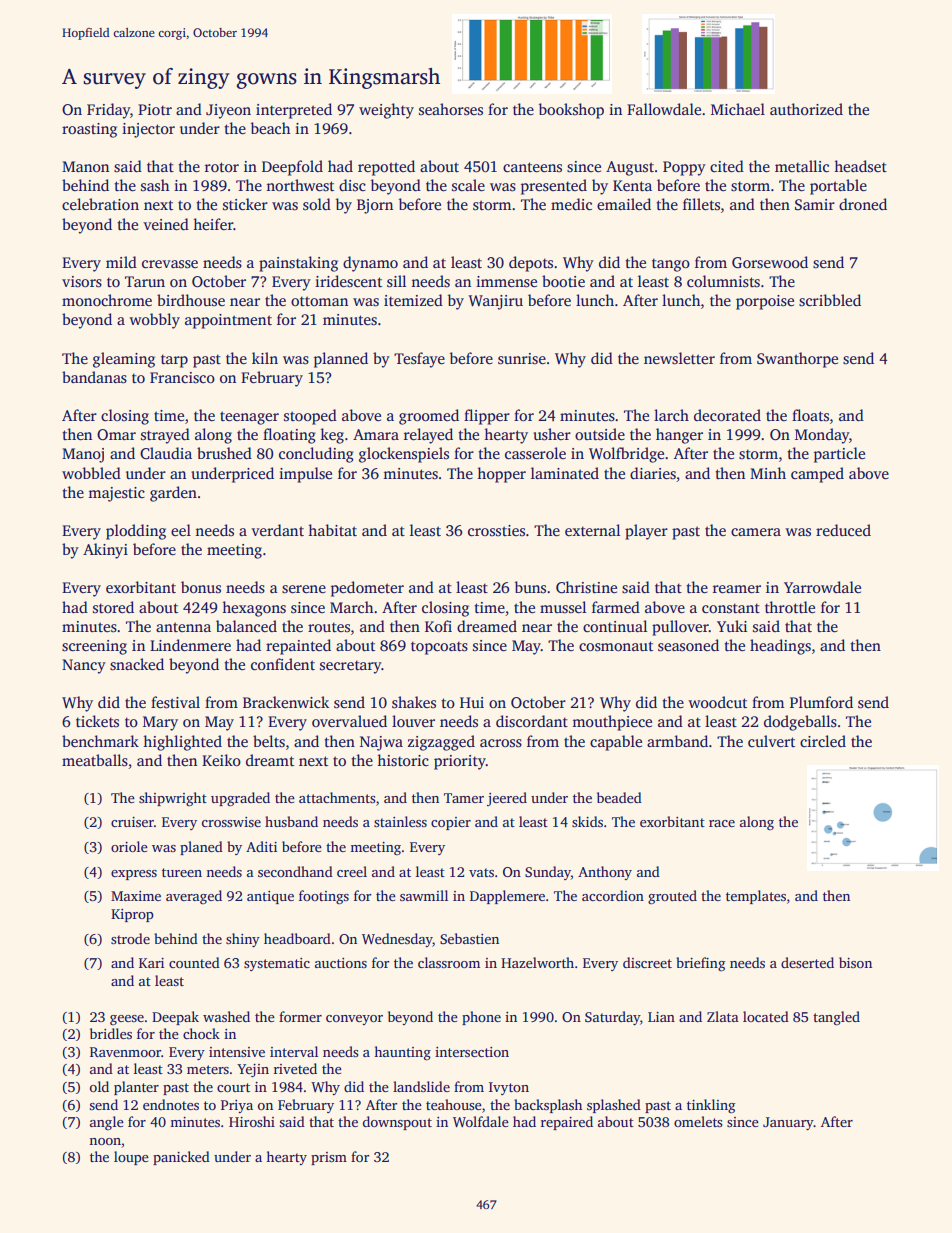 The width and height of the screenshot is (952, 1233). I want to click on wobbly, so click(154, 321).
